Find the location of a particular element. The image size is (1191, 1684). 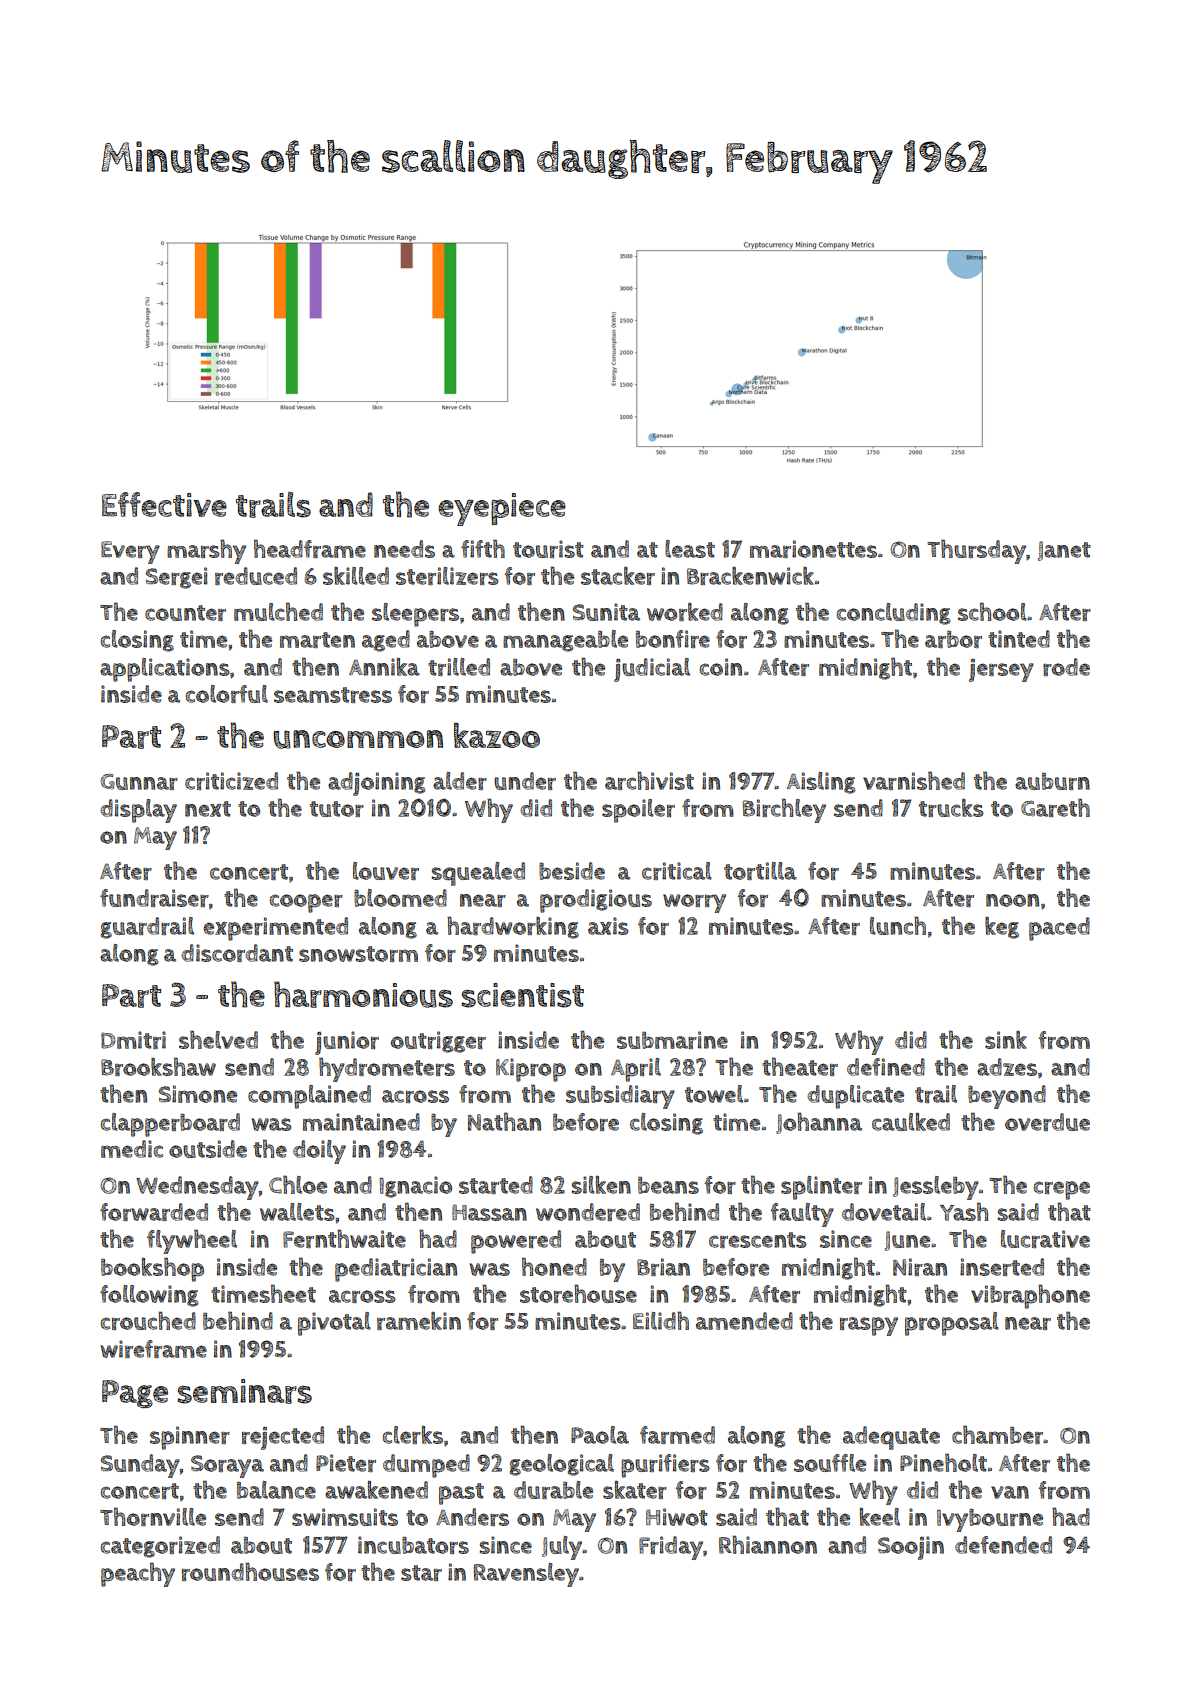

scientist is located at coordinates (523, 995).
